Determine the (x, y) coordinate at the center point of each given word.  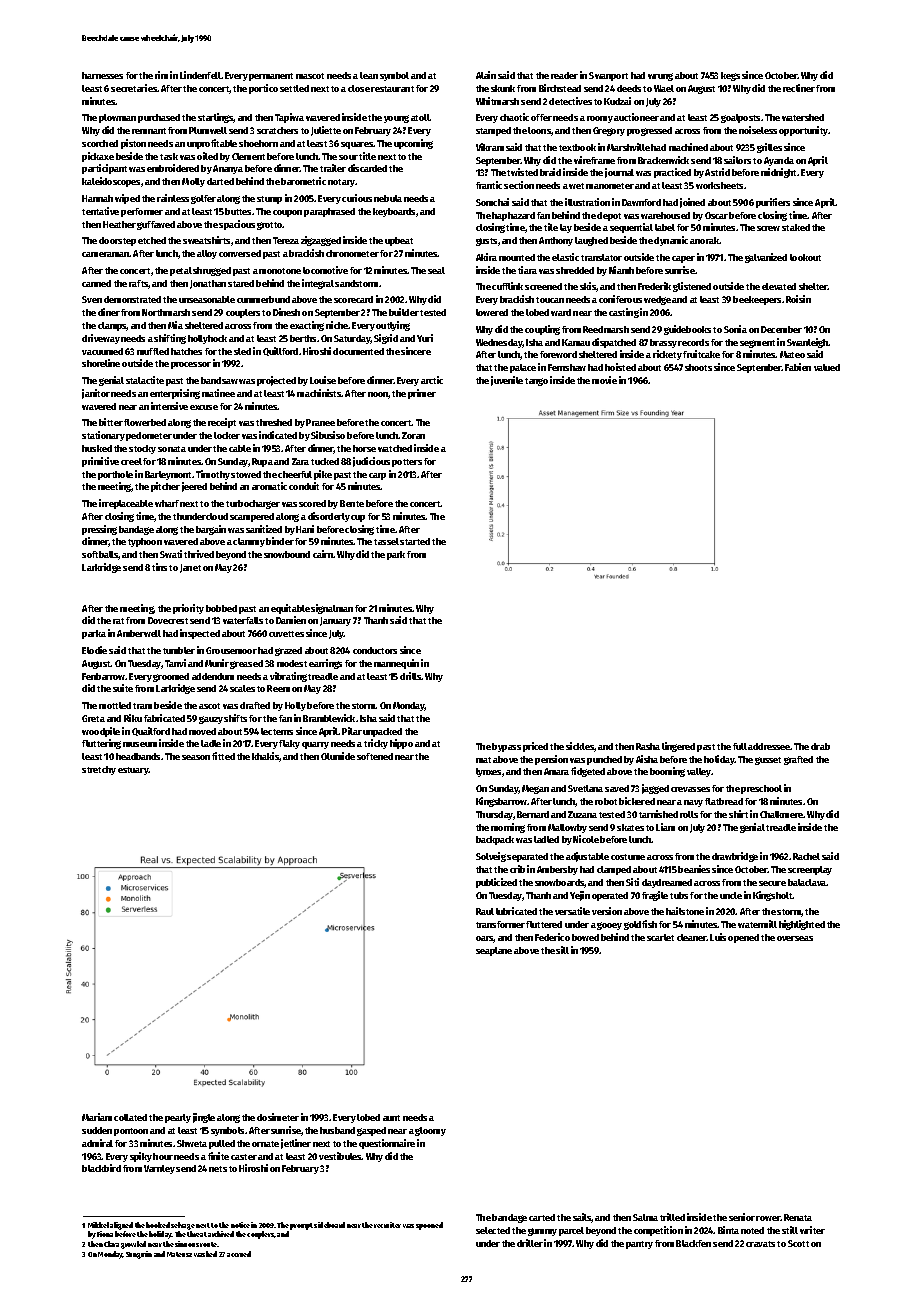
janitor (96, 394)
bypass (506, 747)
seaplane (494, 951)
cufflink (507, 286)
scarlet (660, 937)
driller (530, 1243)
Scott (798, 1243)
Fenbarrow (104, 676)
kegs (730, 76)
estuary (133, 771)
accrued (239, 1254)
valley (699, 772)
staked (796, 227)
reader (564, 75)
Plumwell (208, 130)
